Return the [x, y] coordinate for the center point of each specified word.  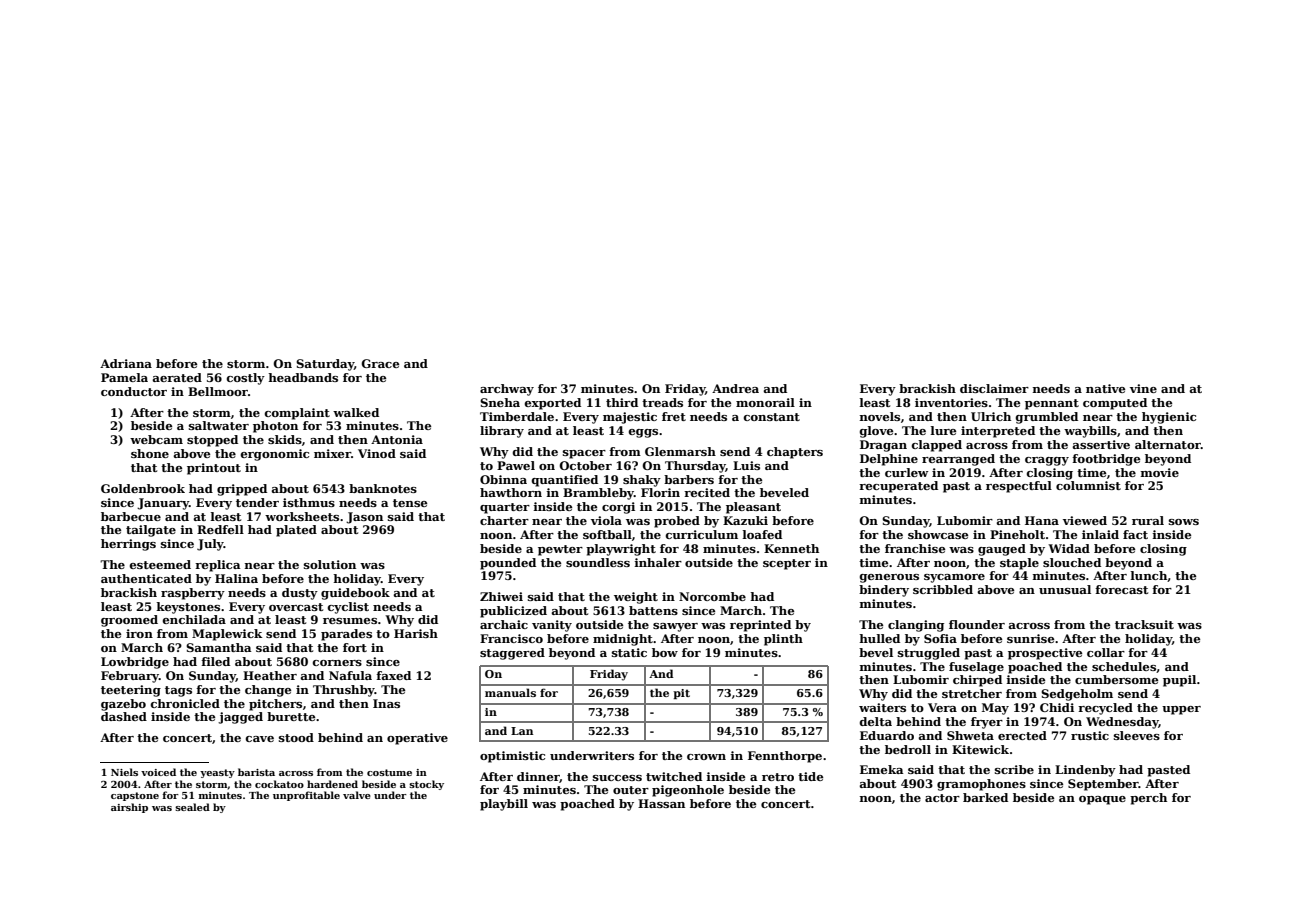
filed [215, 661]
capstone [135, 796]
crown [706, 757]
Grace [380, 363]
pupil [1179, 681]
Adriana [126, 363]
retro [778, 777]
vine [1143, 388]
